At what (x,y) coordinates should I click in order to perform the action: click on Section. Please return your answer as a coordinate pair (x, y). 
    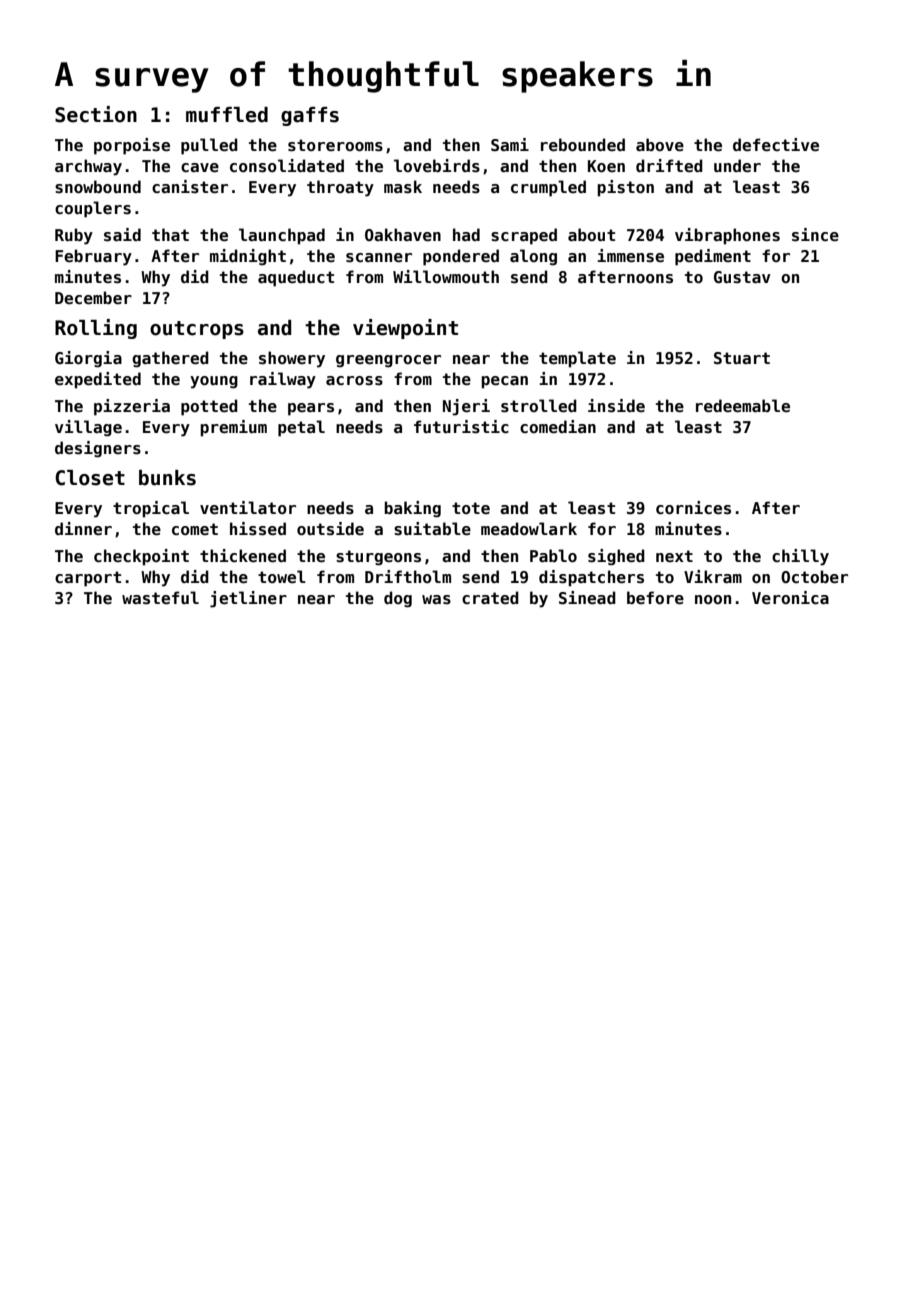
    Looking at the image, I should click on (96, 114).
